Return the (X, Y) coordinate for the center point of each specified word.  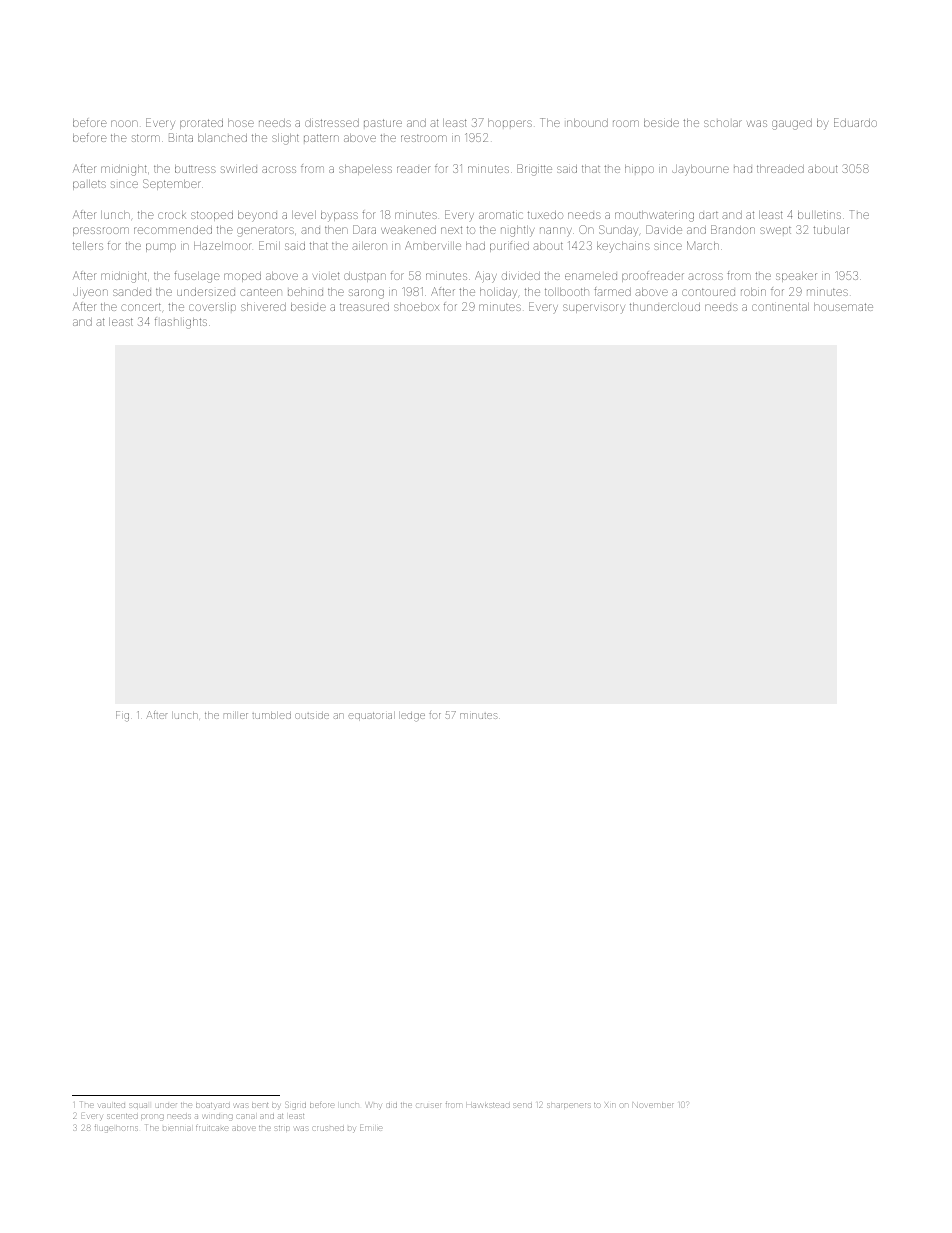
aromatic (501, 215)
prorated (201, 124)
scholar (723, 123)
